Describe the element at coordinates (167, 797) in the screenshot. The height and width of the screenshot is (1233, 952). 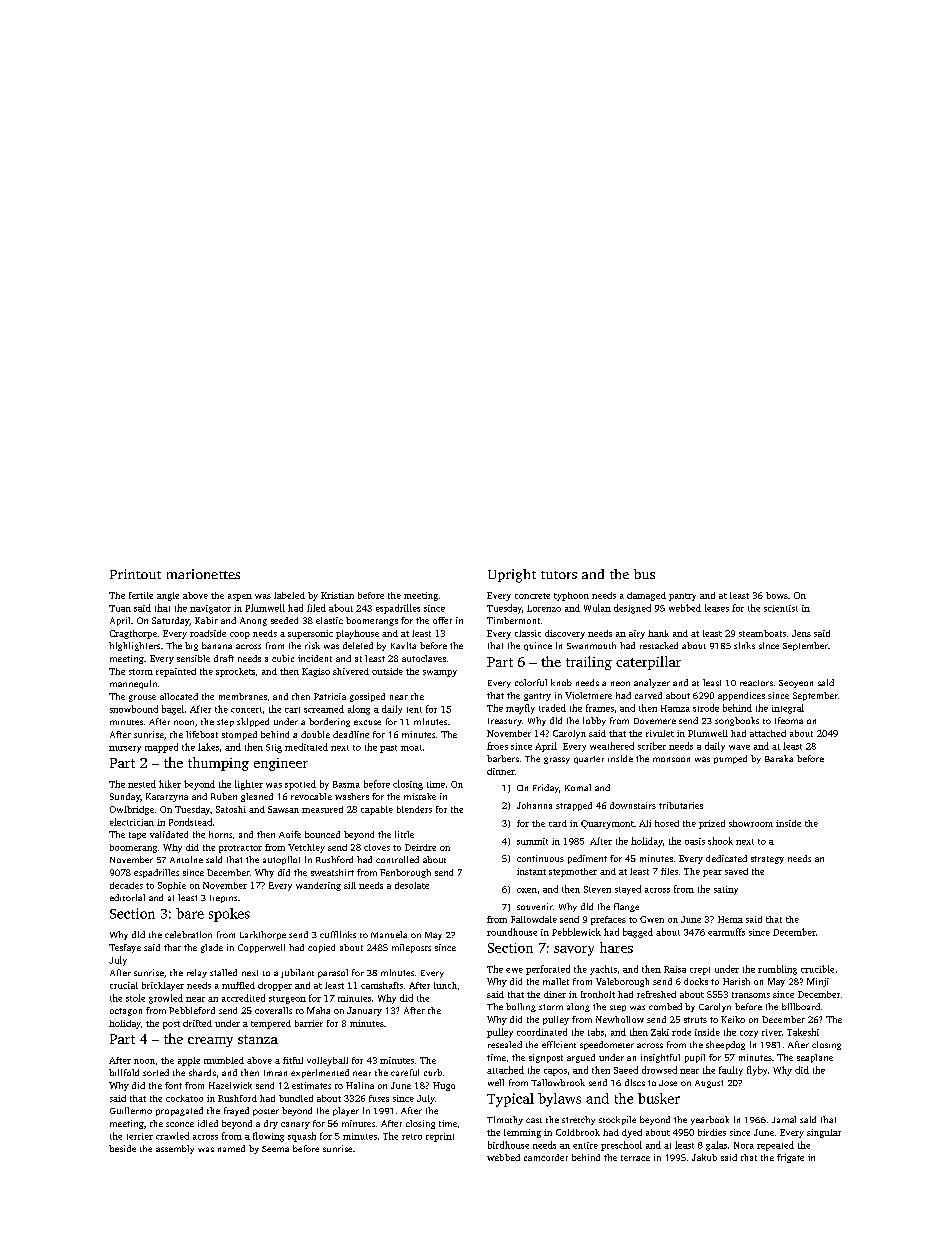
I see `Katarzyna` at that location.
